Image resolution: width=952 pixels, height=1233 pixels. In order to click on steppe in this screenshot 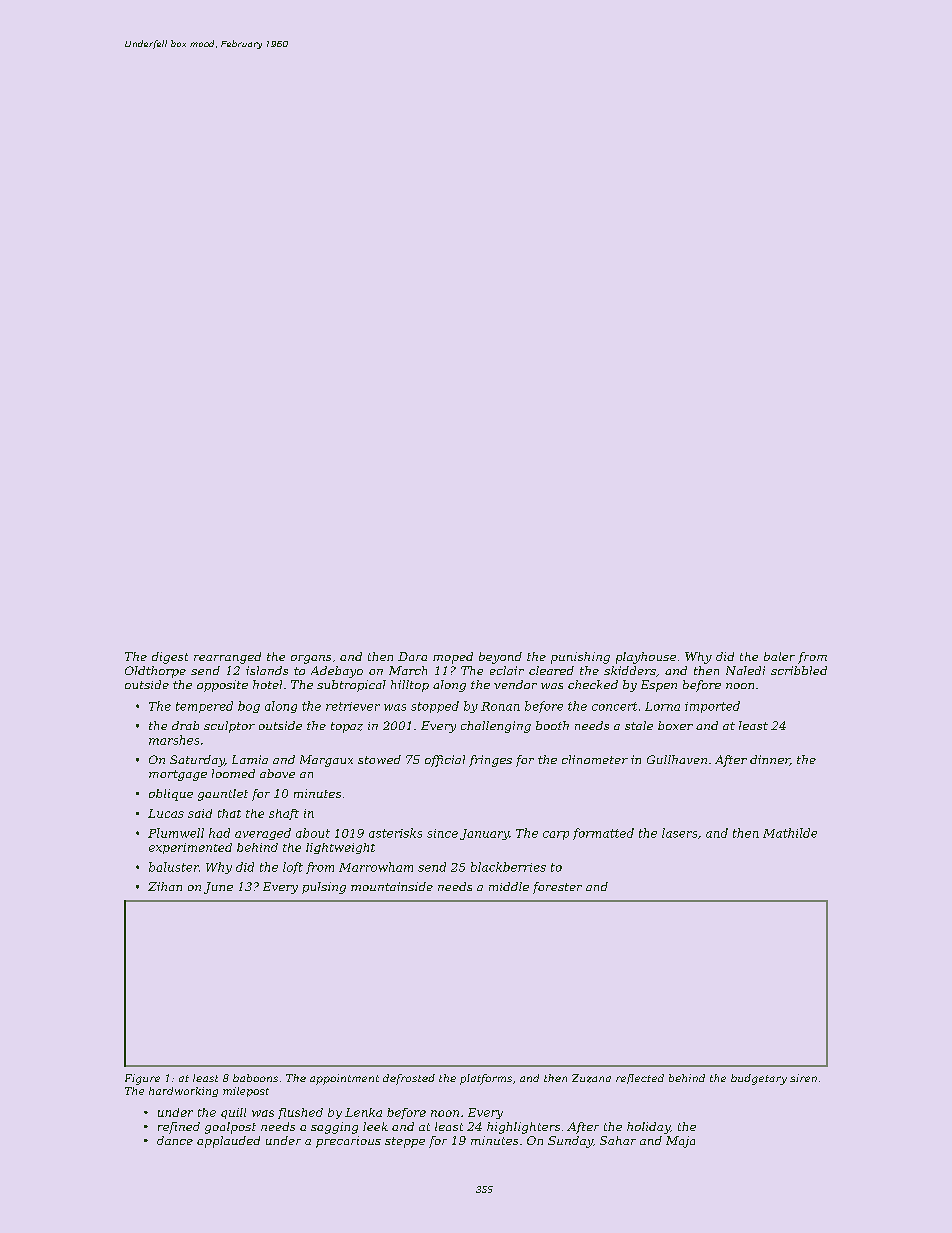, I will do `click(405, 1142)`.
